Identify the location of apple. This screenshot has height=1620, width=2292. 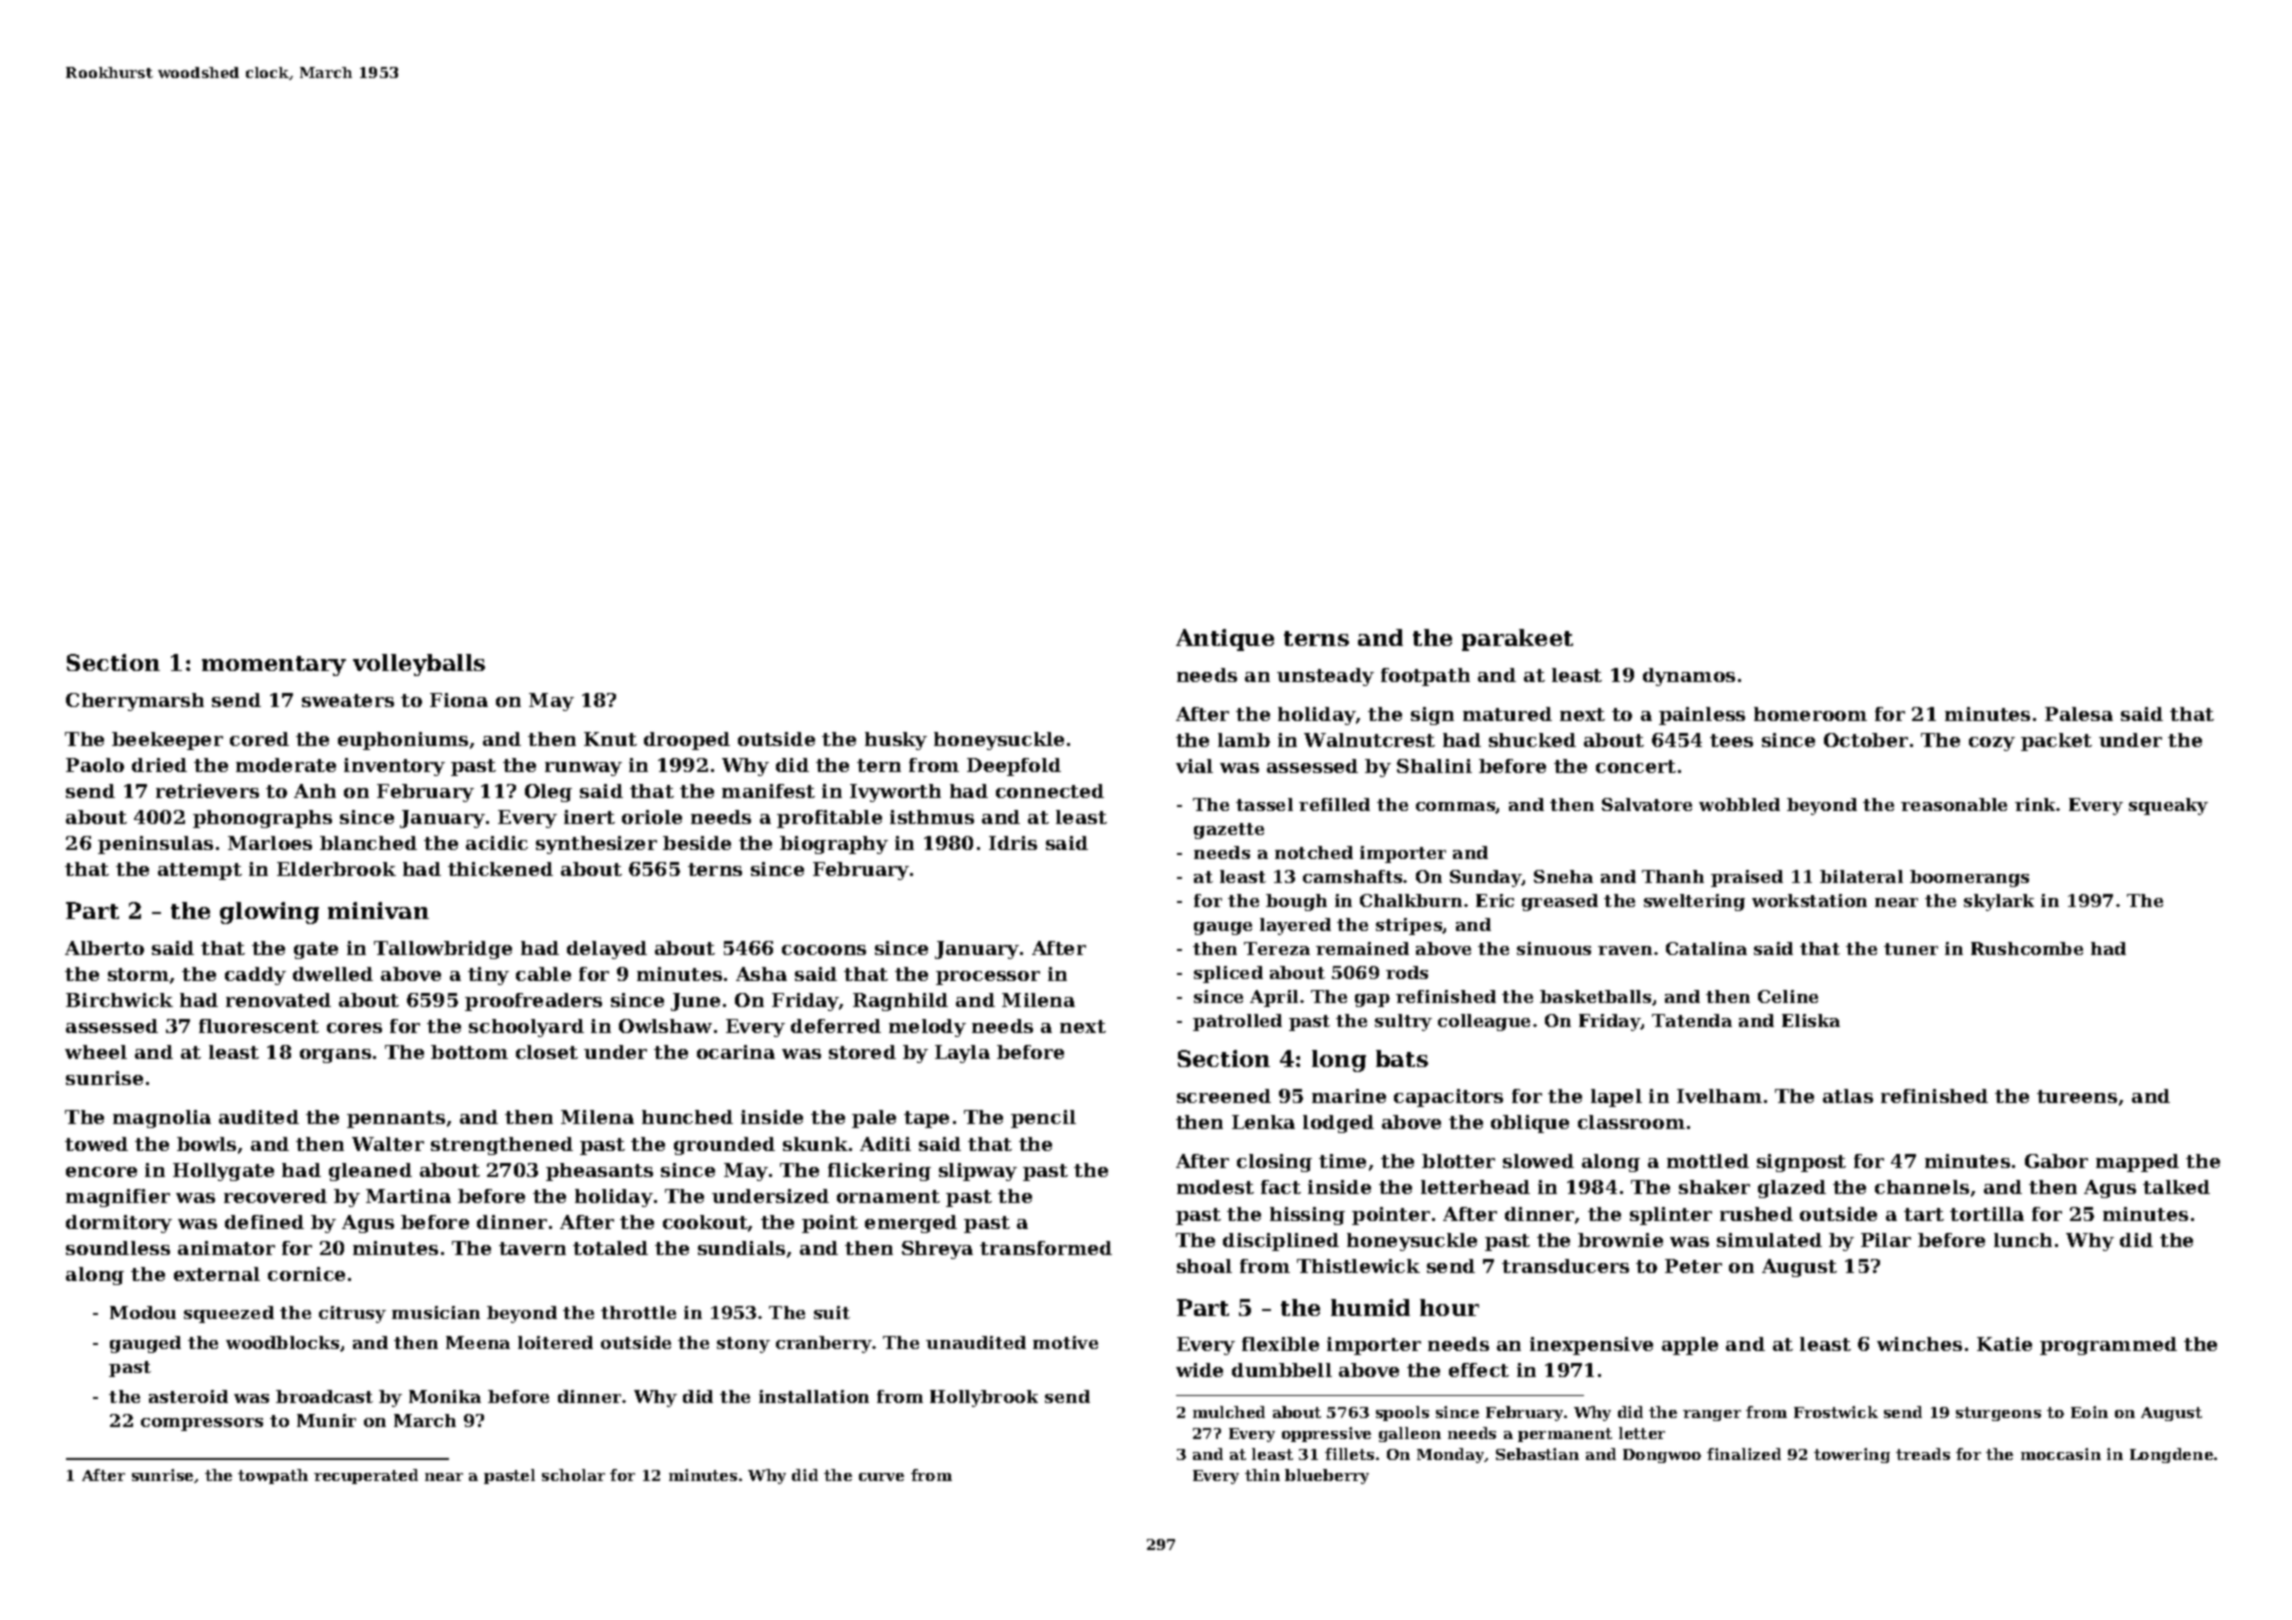
(1690, 1346).
